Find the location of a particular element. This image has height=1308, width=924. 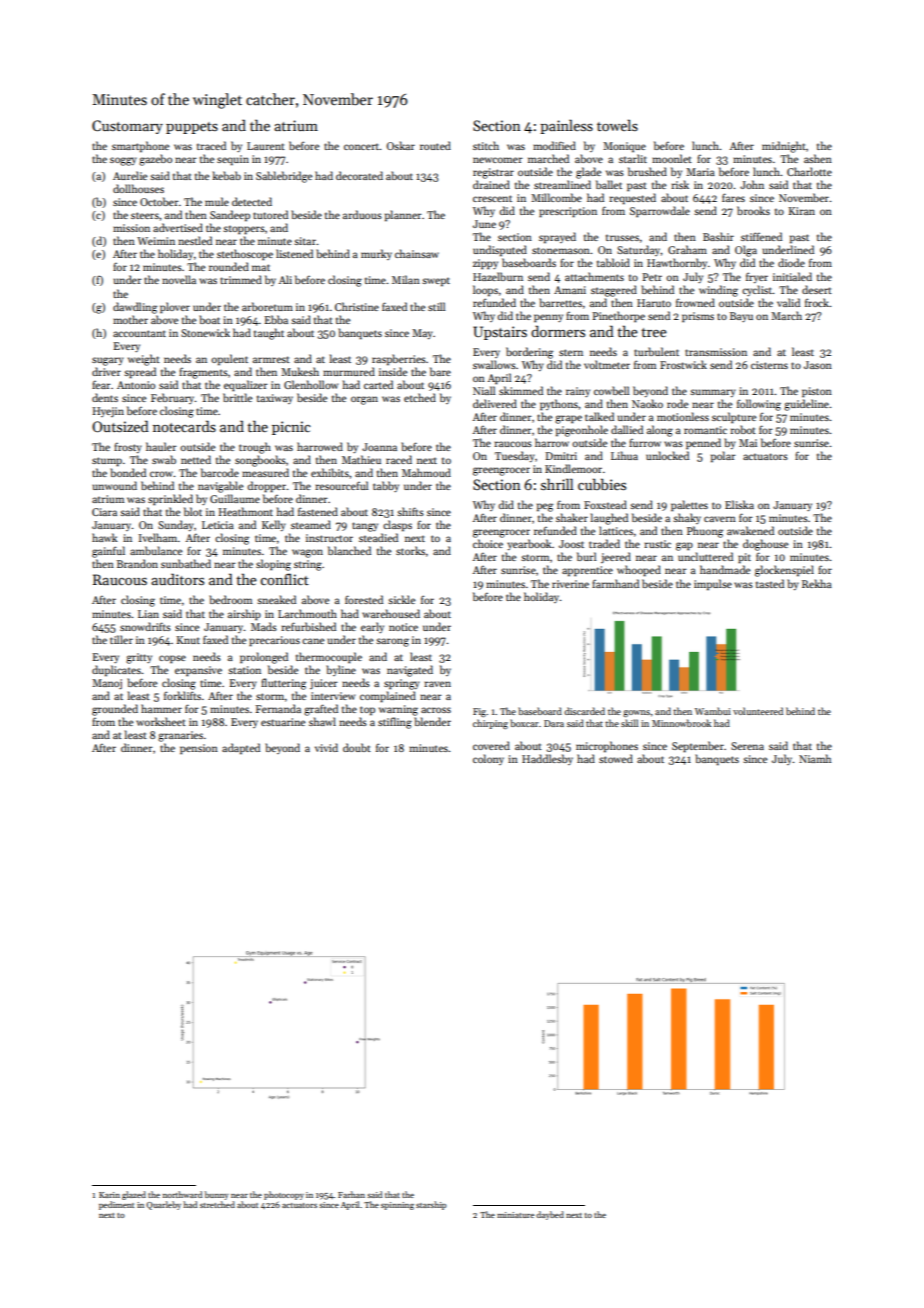

Farhan is located at coordinates (351, 1194).
